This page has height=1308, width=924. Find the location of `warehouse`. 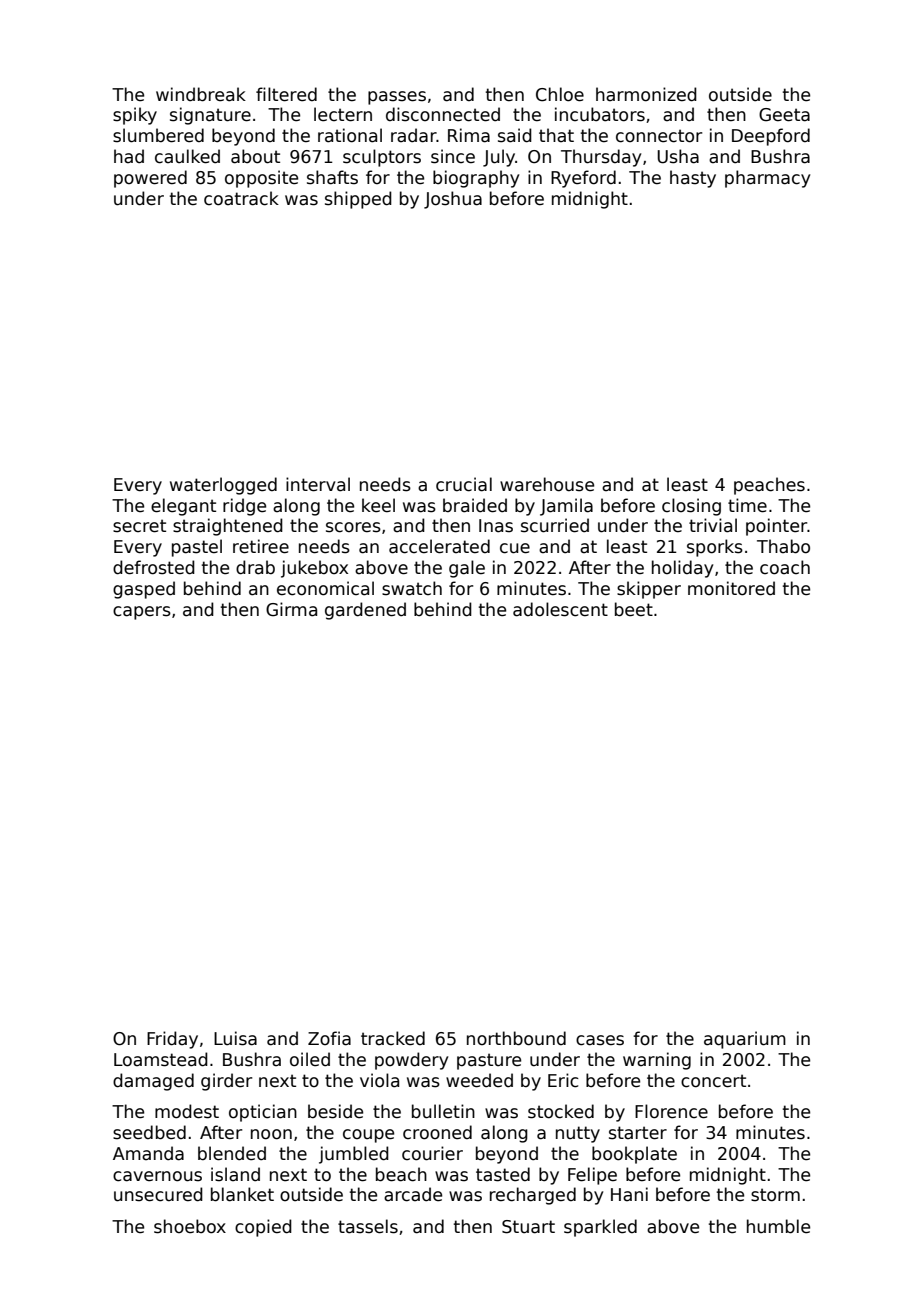

warehouse is located at coordinates (547, 484).
